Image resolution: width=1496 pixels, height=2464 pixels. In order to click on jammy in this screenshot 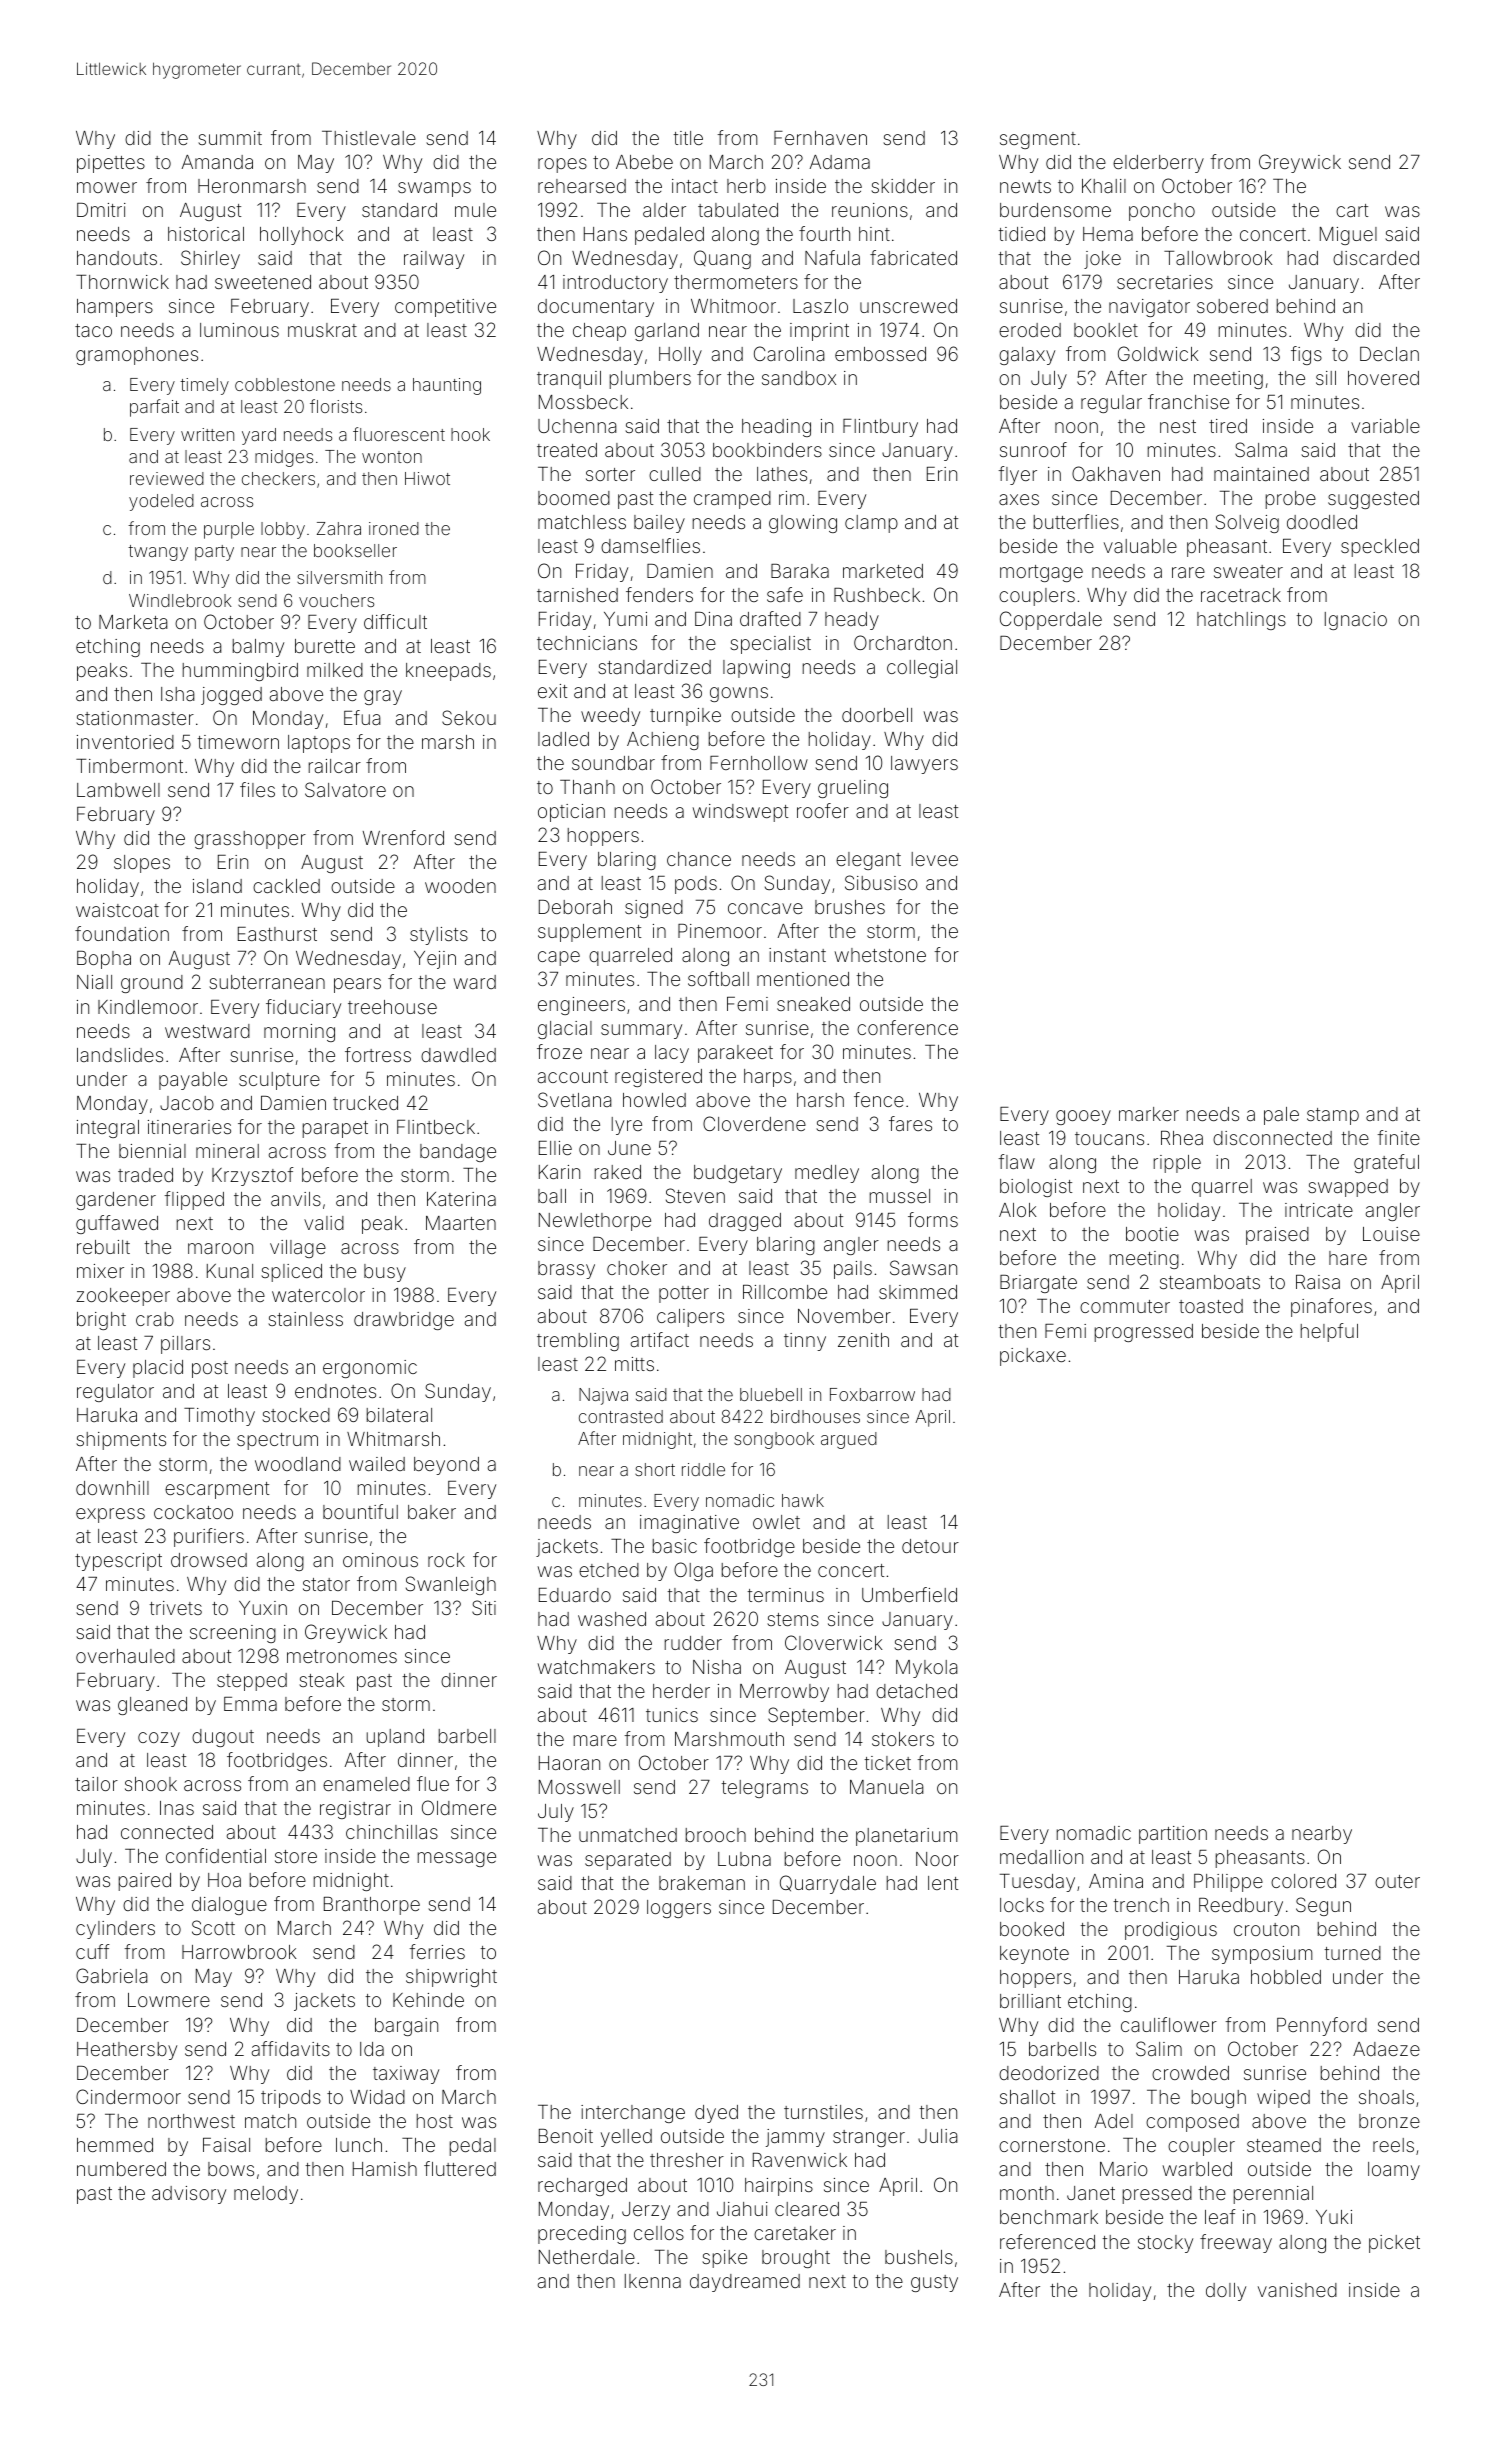, I will do `click(795, 2138)`.
